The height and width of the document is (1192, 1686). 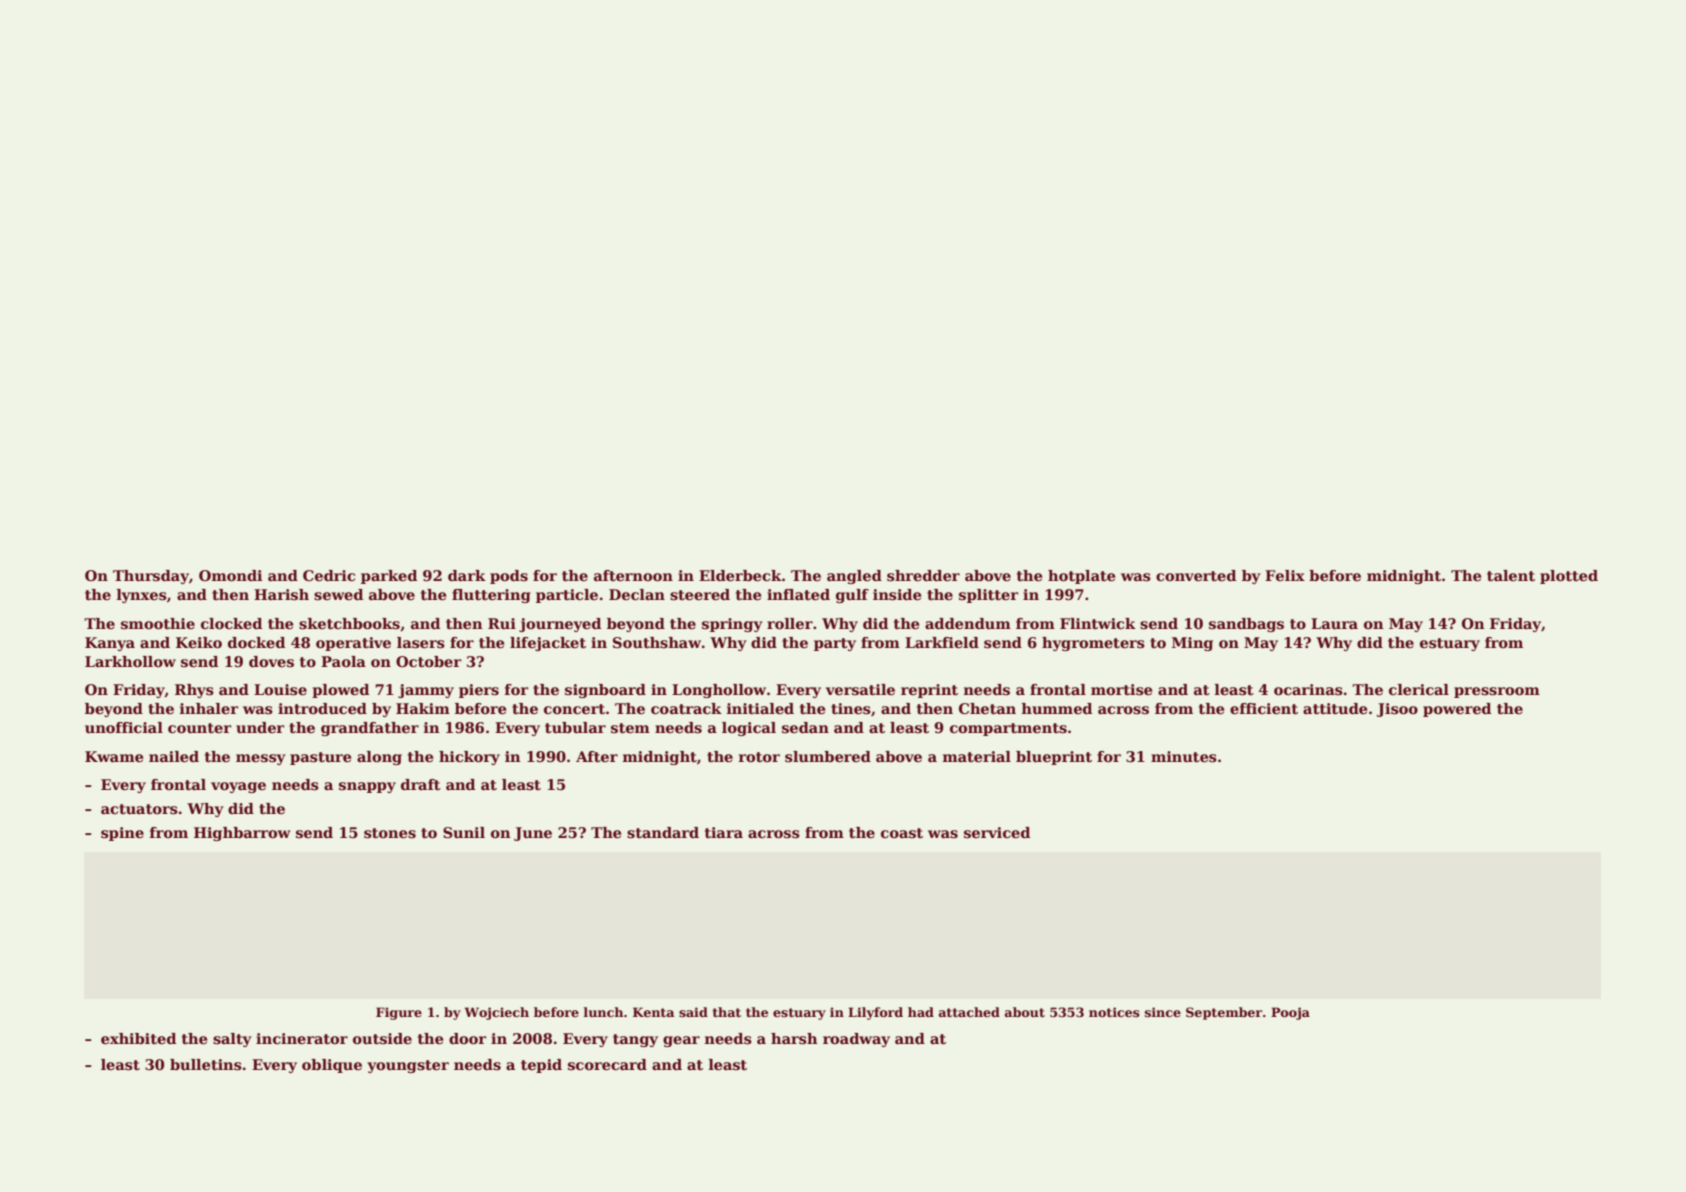 I want to click on party, so click(x=835, y=644).
